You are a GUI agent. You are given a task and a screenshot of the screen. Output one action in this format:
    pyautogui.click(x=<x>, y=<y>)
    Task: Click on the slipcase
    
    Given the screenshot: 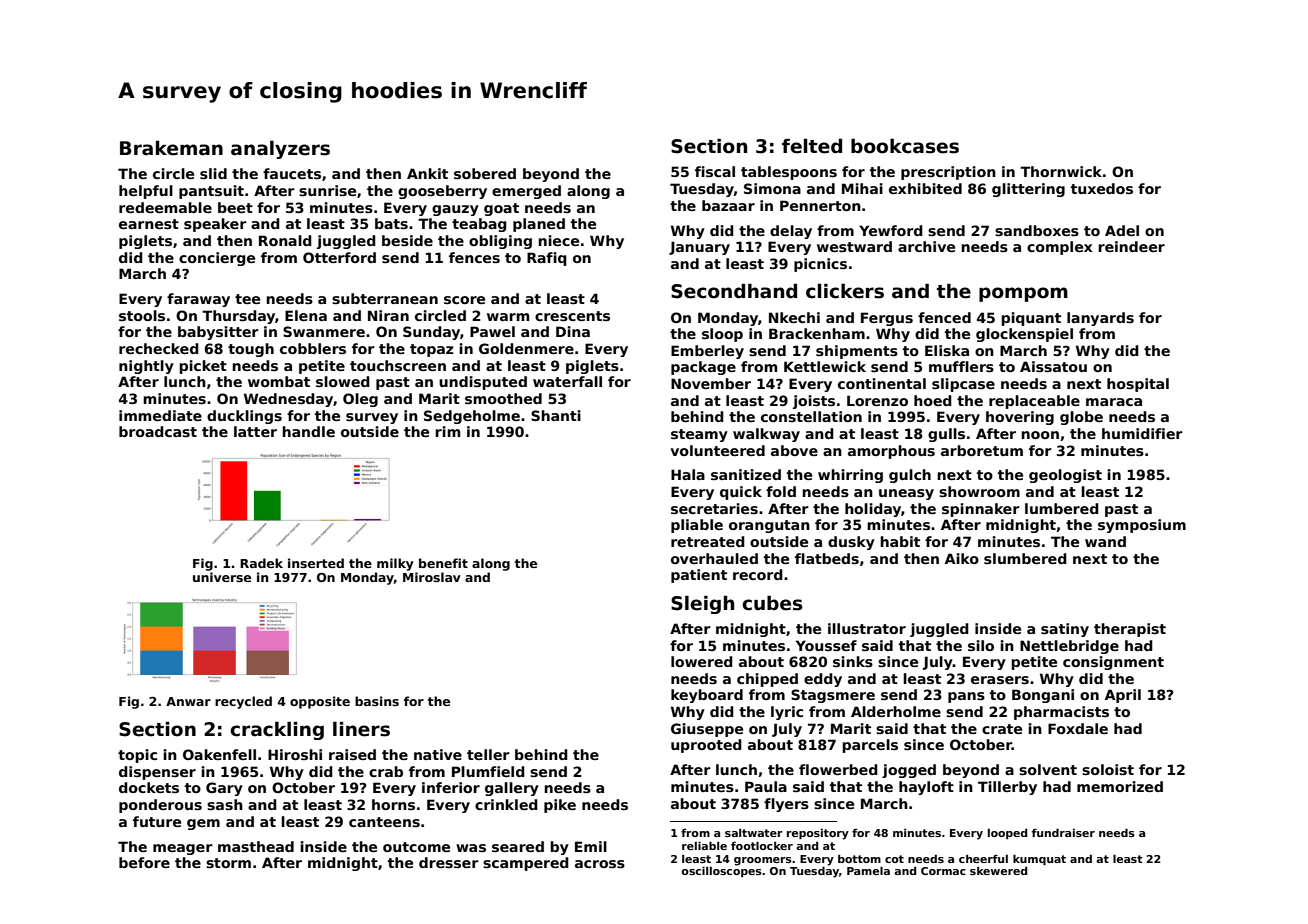 What is the action you would take?
    pyautogui.click(x=963, y=385)
